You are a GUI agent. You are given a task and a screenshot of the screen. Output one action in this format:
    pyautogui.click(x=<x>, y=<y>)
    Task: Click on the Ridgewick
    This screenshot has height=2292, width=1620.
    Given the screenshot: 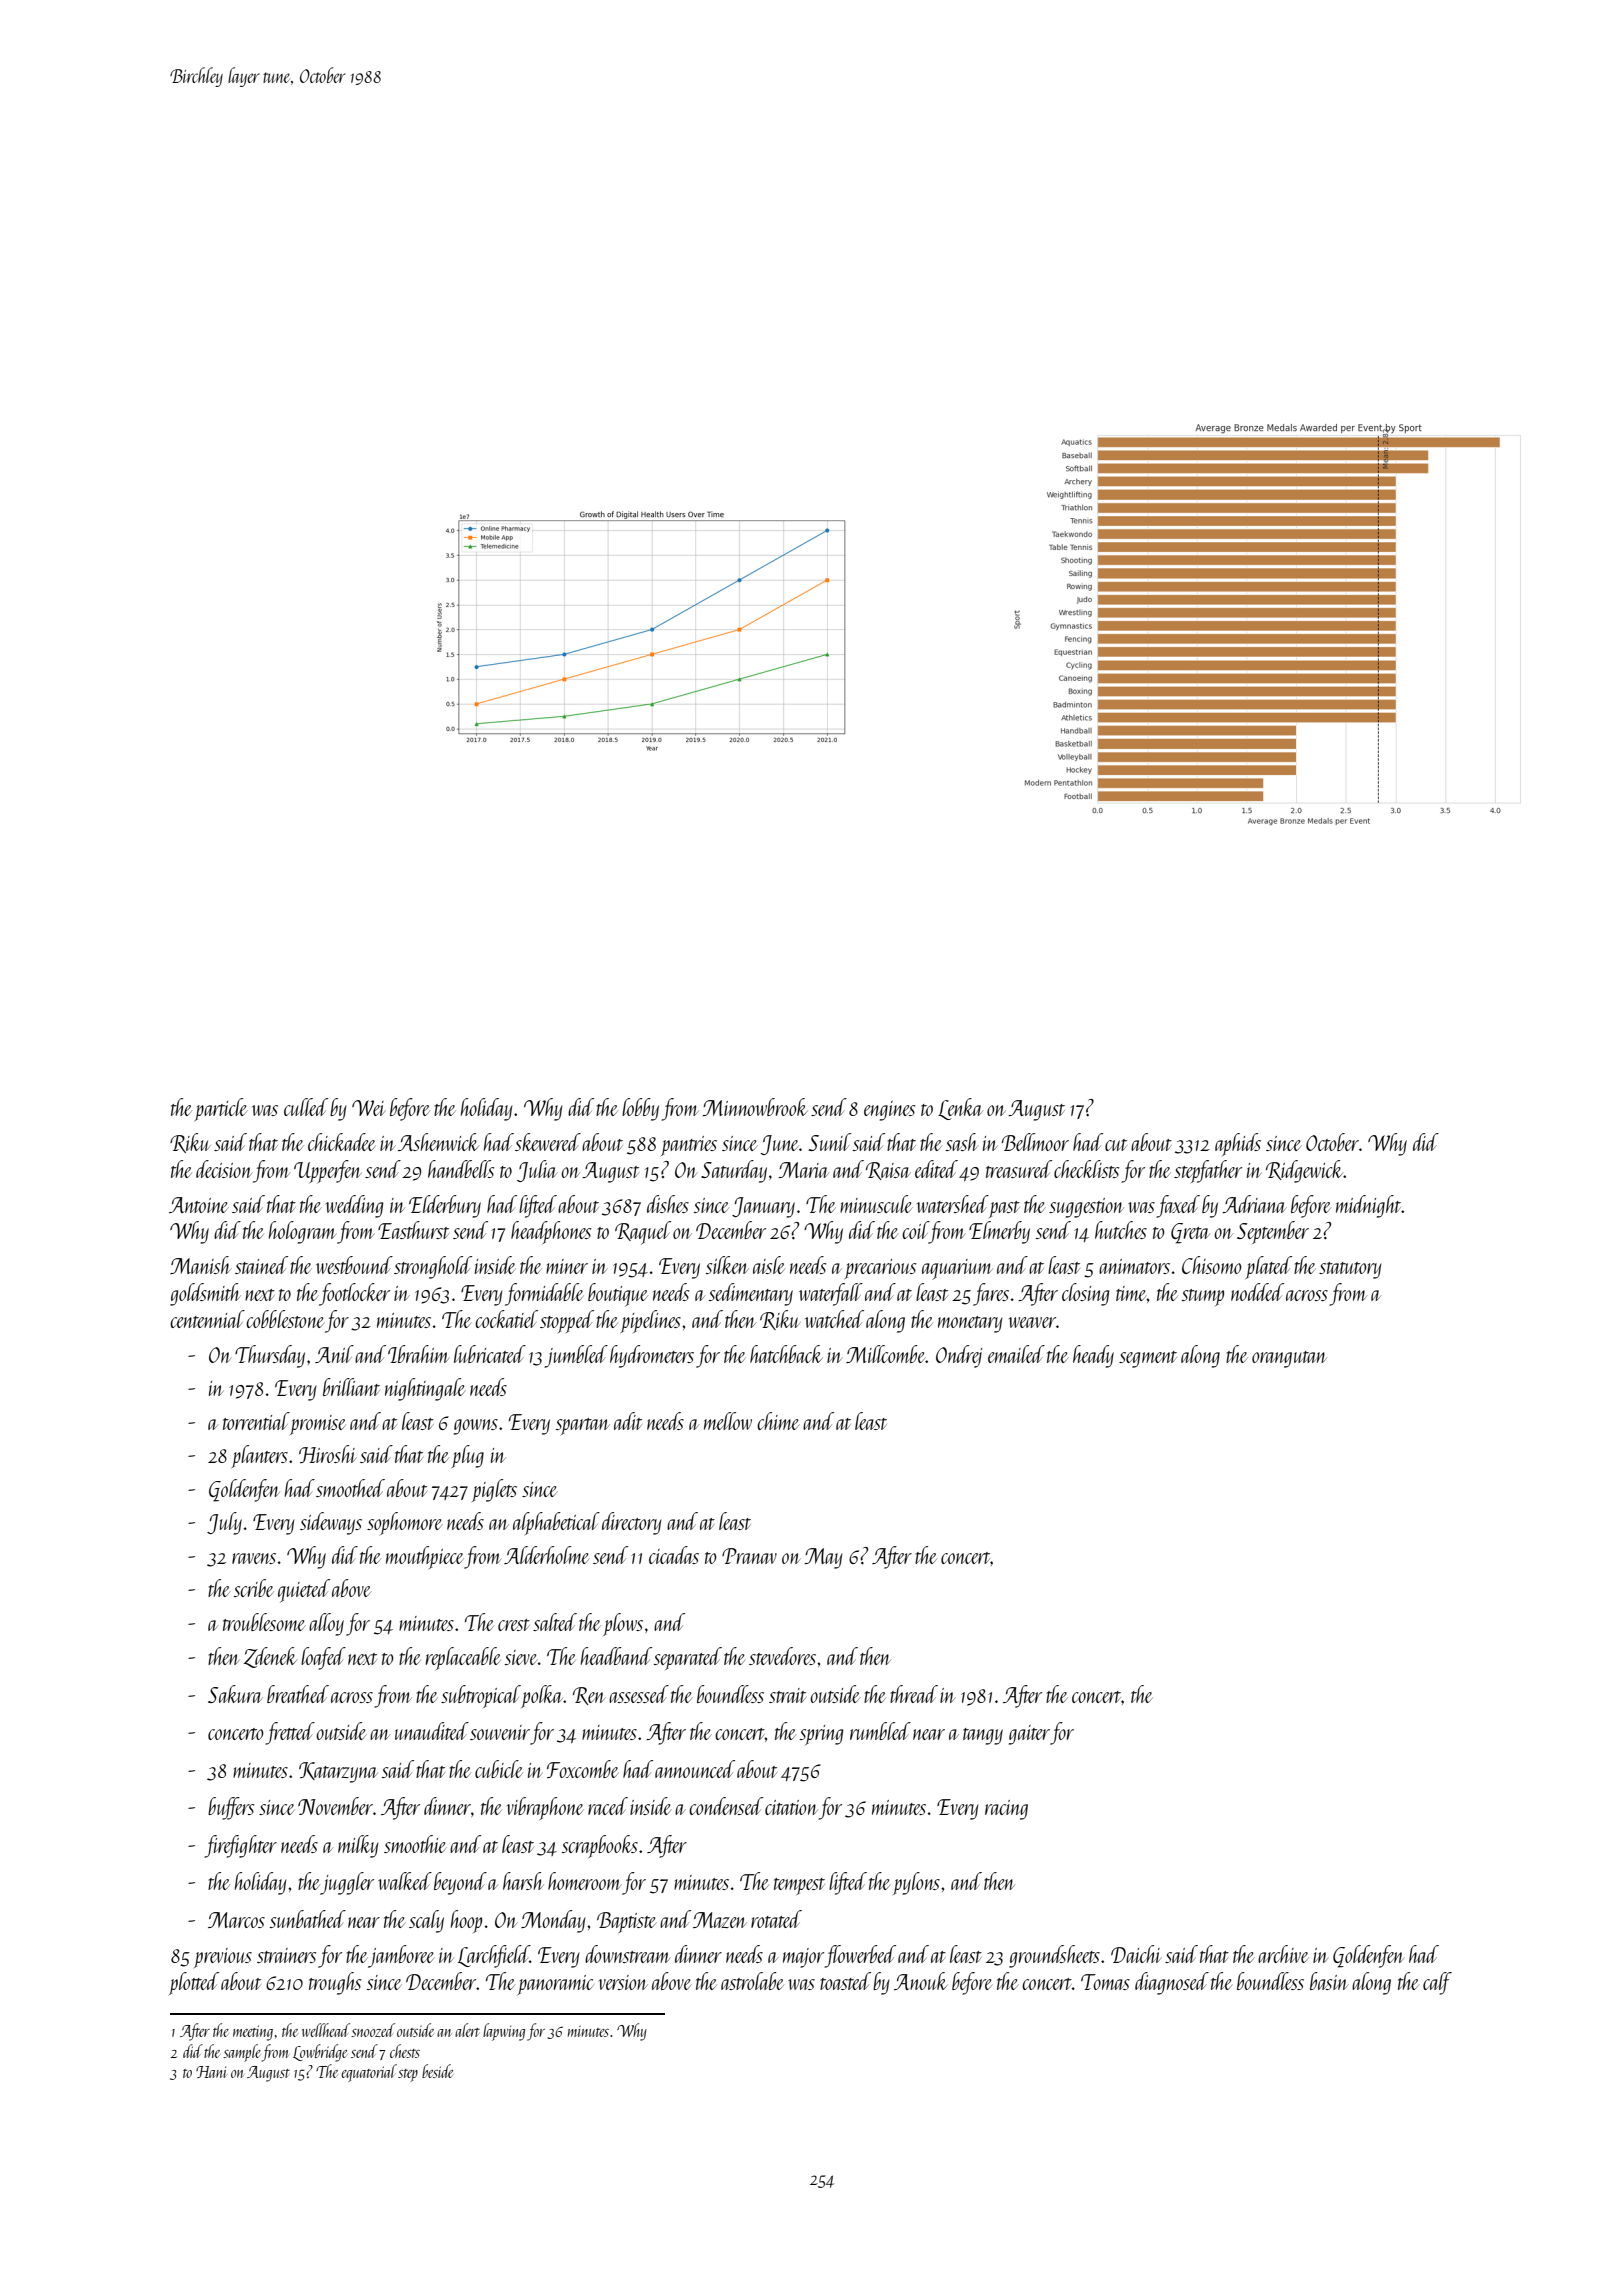 What is the action you would take?
    pyautogui.click(x=1305, y=1171)
